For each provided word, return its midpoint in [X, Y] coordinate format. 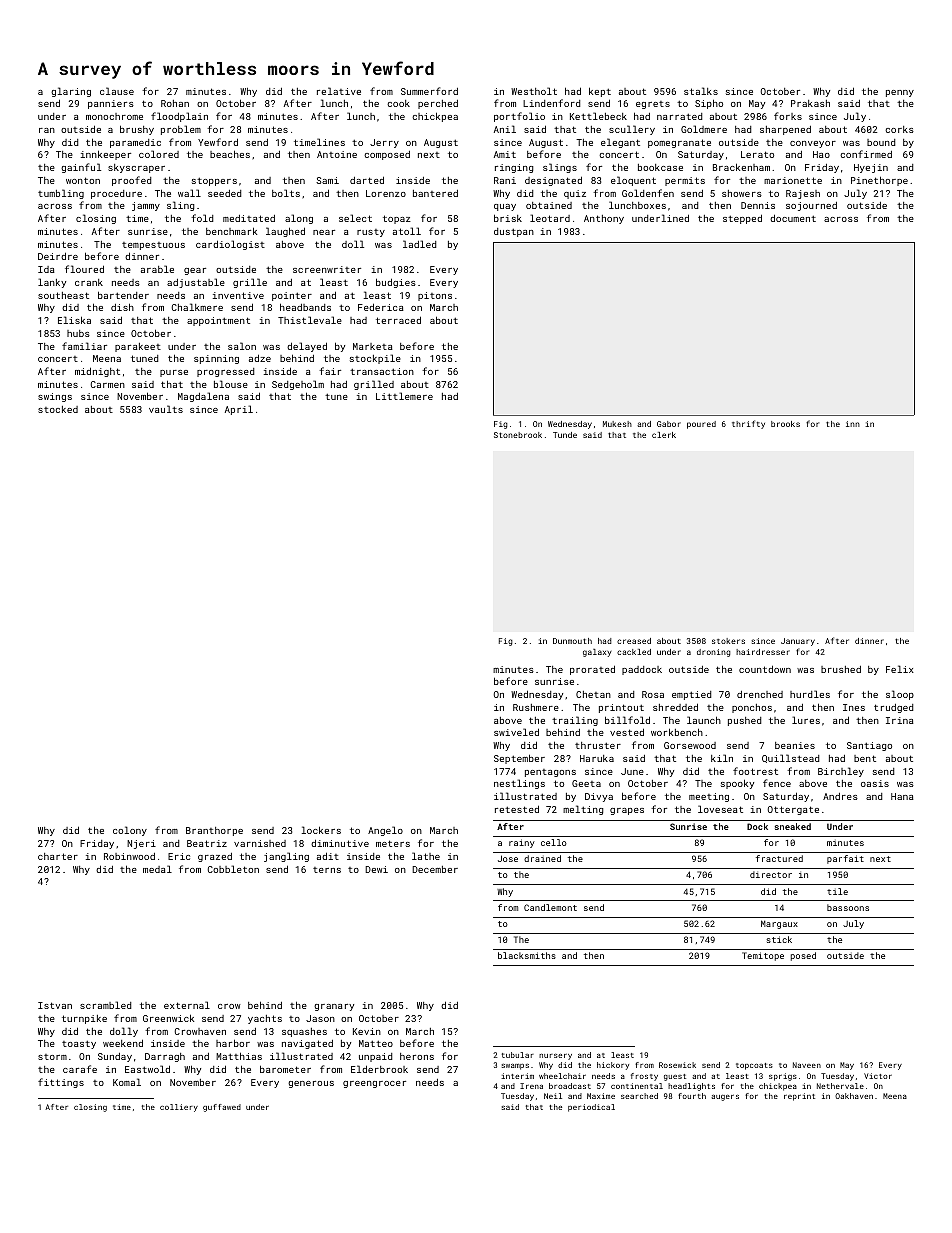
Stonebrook [518, 435]
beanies [795, 745]
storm [52, 1057]
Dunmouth [572, 641]
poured [701, 425]
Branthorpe [214, 831]
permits [685, 181]
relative [339, 91]
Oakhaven [854, 1096]
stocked [58, 409]
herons [417, 1056]
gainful [81, 168]
